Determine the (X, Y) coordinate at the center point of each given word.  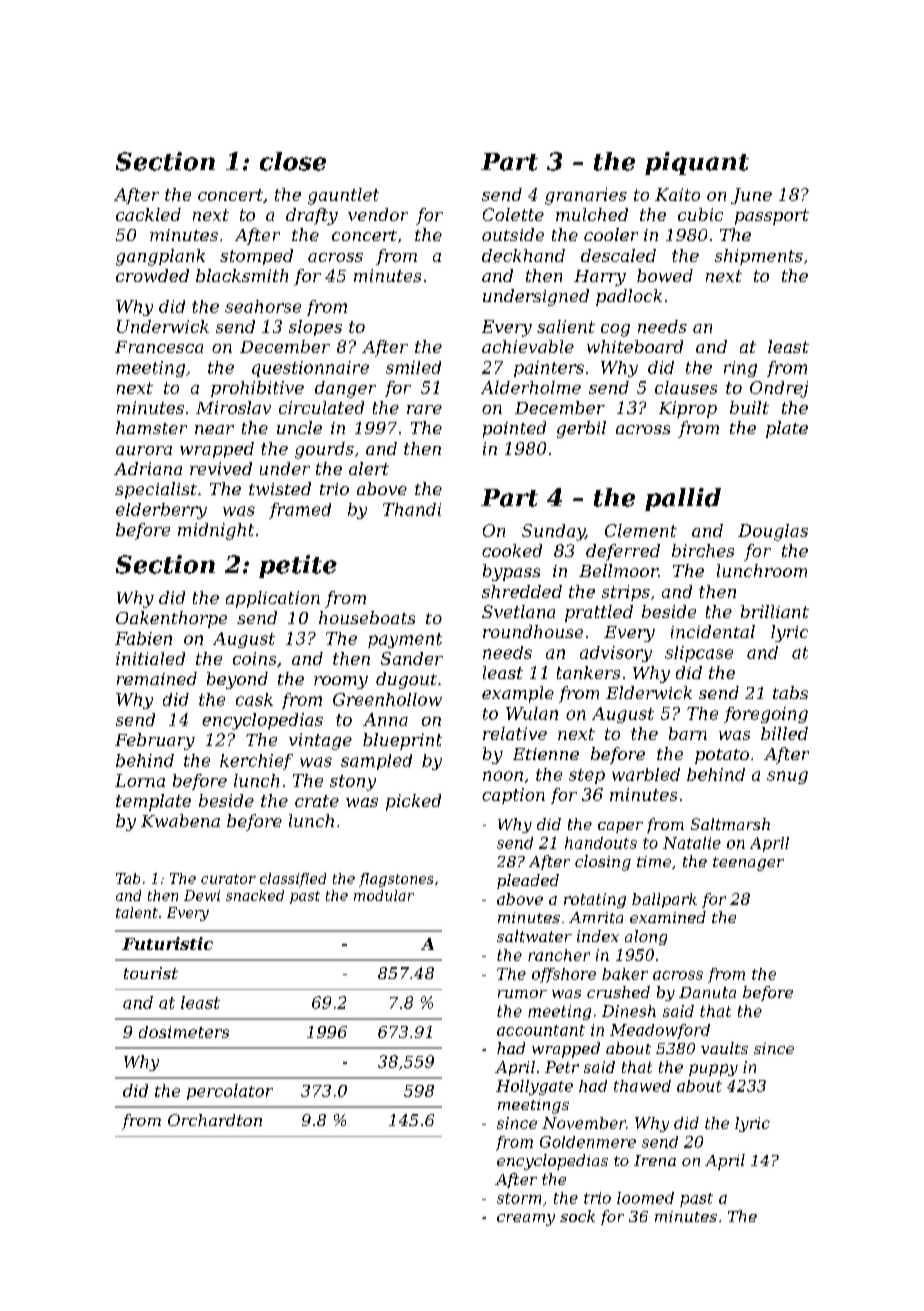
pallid (683, 499)
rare (424, 409)
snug (787, 777)
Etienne (546, 754)
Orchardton (215, 1120)
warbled (646, 774)
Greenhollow (387, 699)
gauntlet (343, 196)
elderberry (161, 511)
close (293, 161)
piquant (697, 163)
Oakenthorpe (171, 619)
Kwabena (180, 820)
